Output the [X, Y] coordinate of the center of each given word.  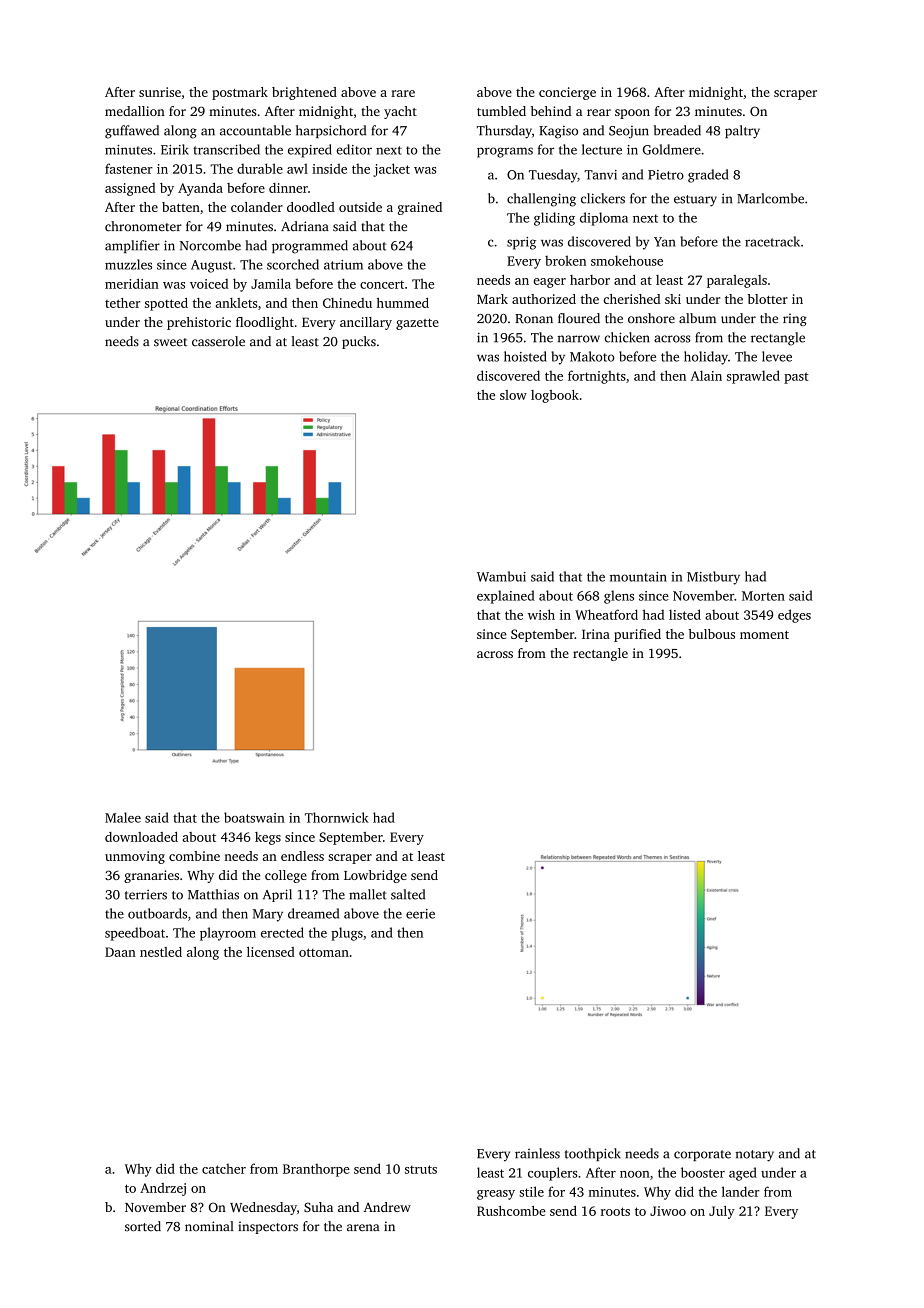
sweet [170, 342]
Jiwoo [668, 1211]
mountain [638, 577]
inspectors [268, 1227]
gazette [417, 324]
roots [615, 1211]
